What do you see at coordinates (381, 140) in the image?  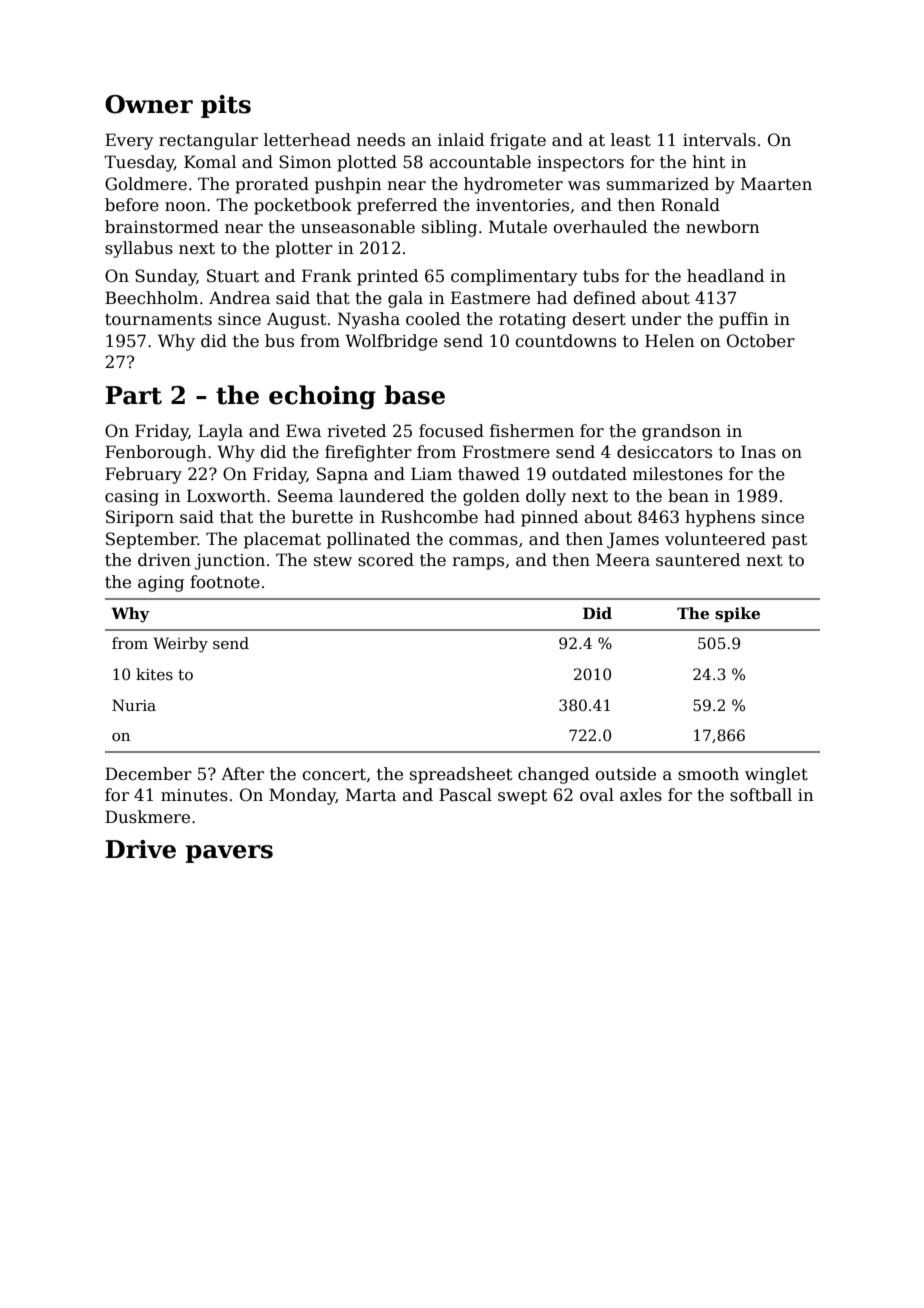 I see `needs` at bounding box center [381, 140].
